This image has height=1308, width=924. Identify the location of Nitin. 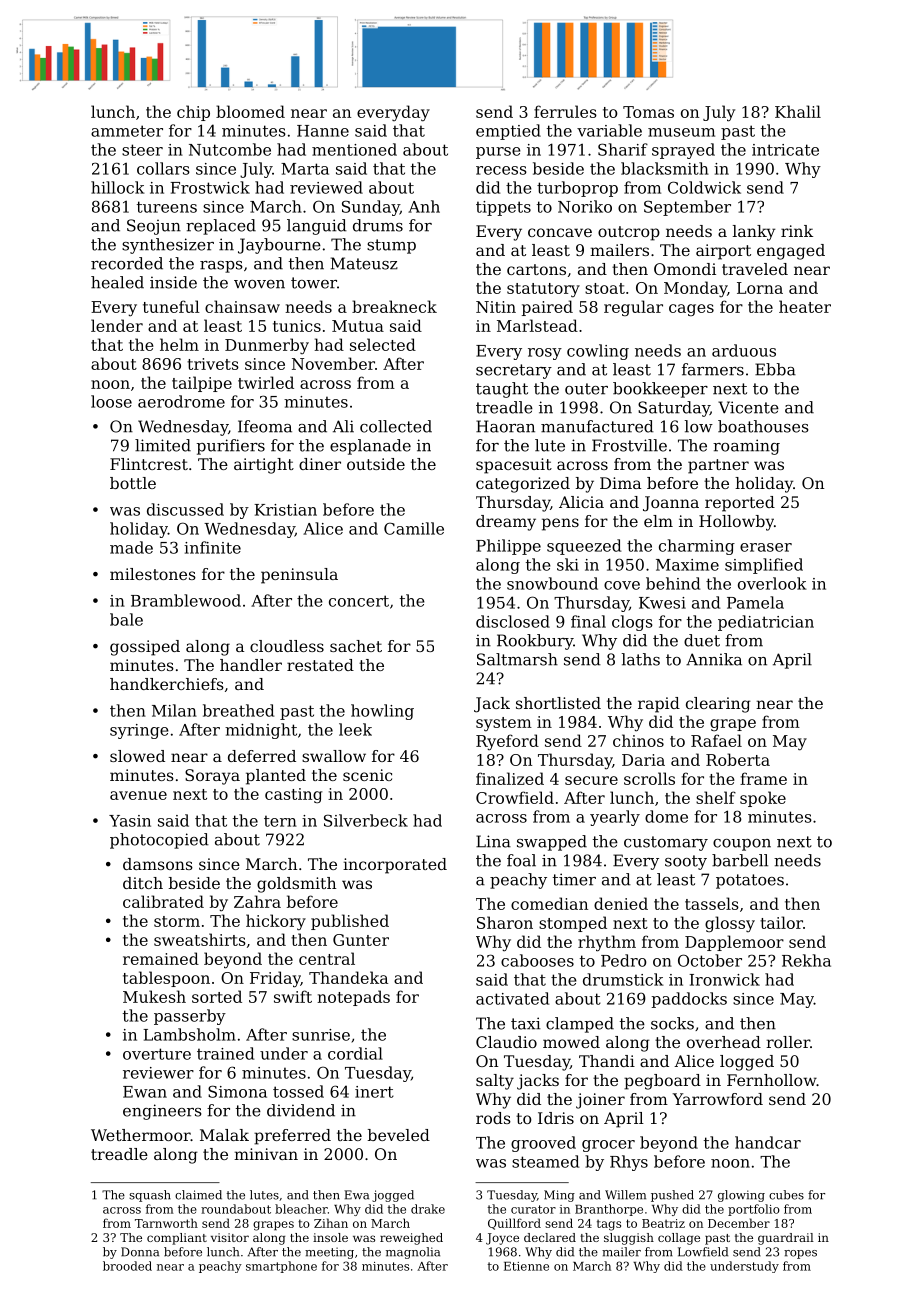
(496, 307).
